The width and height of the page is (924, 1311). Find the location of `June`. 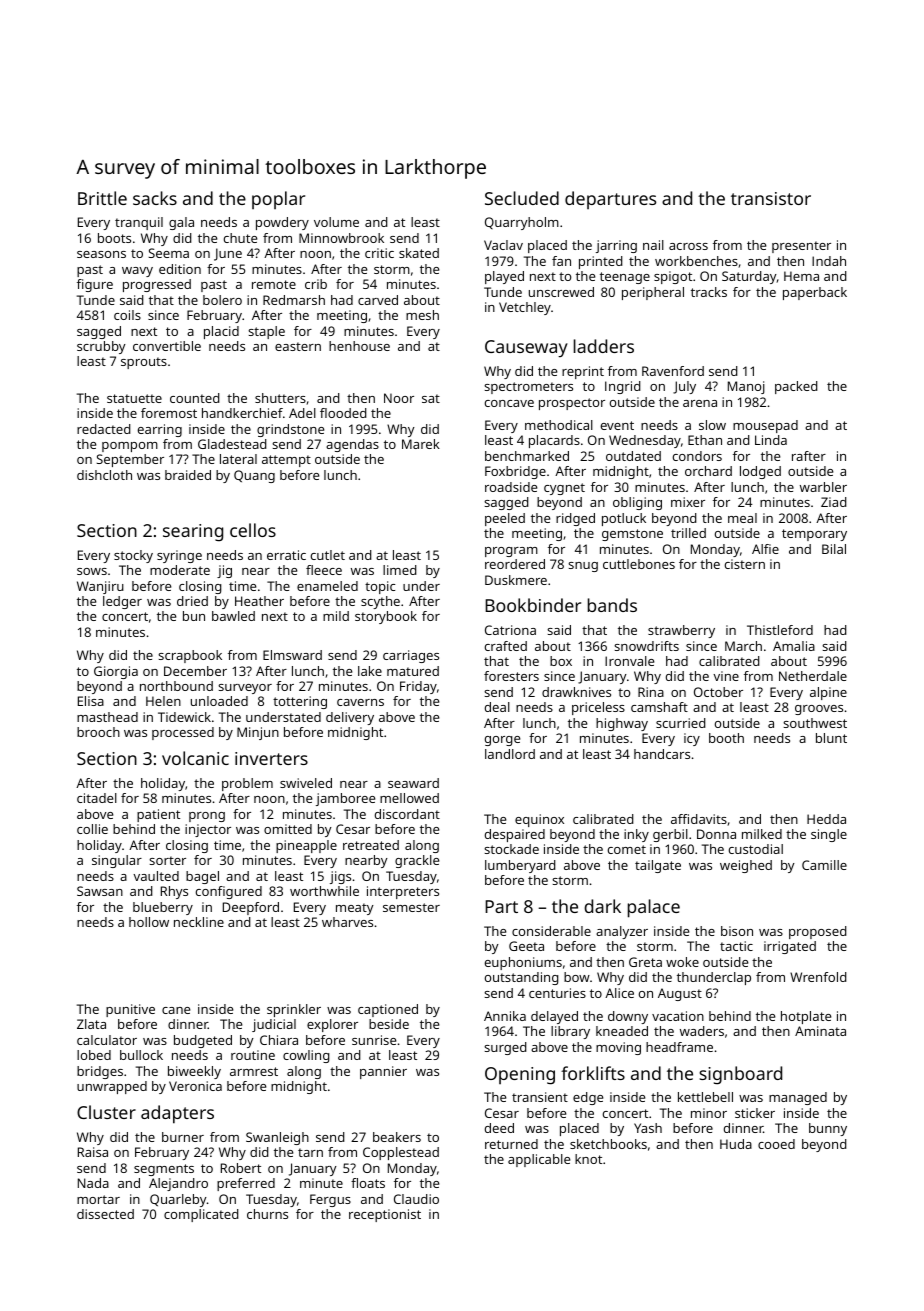

June is located at coordinates (228, 254).
